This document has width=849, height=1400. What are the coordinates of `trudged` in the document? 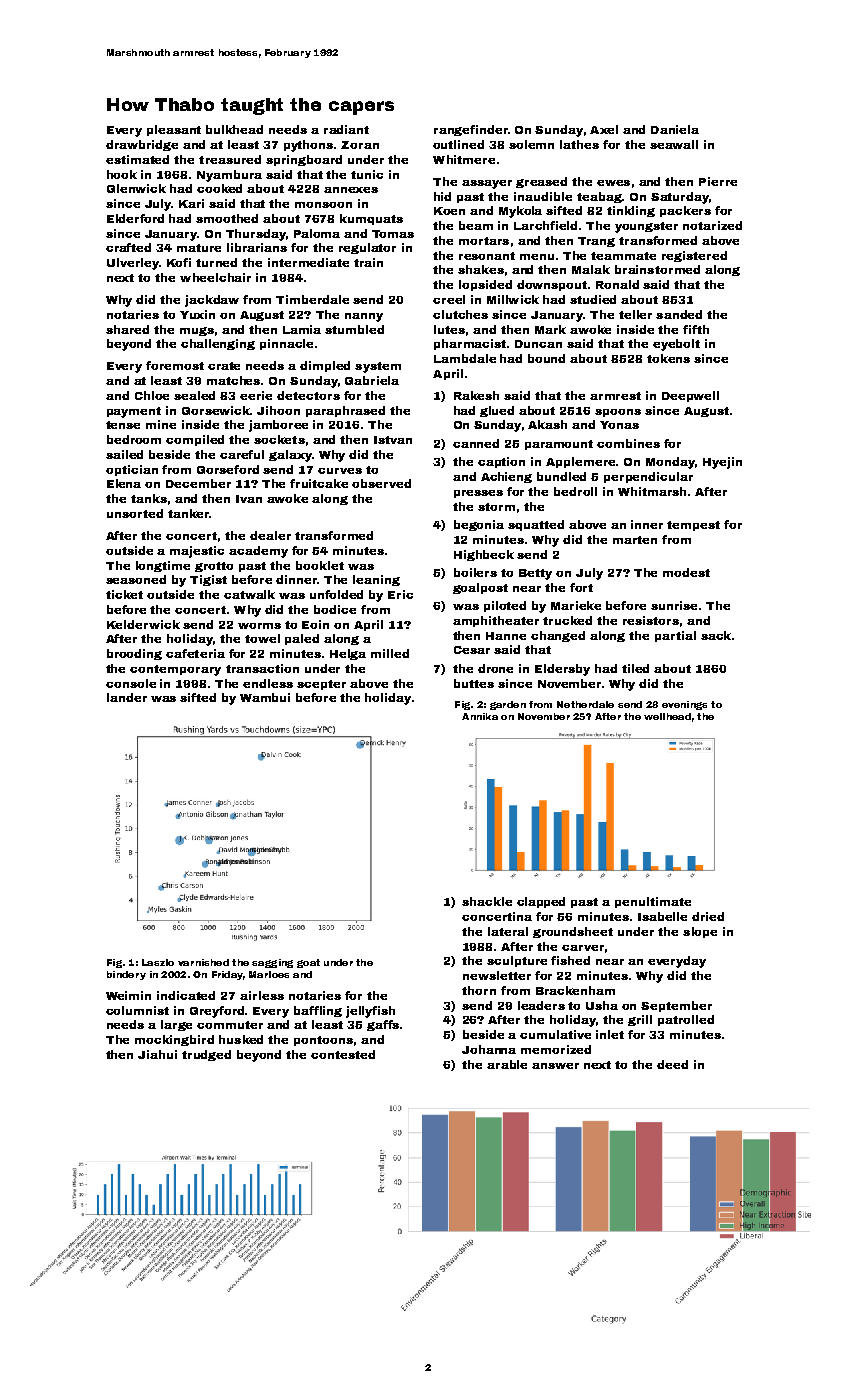 It's located at (206, 1055).
